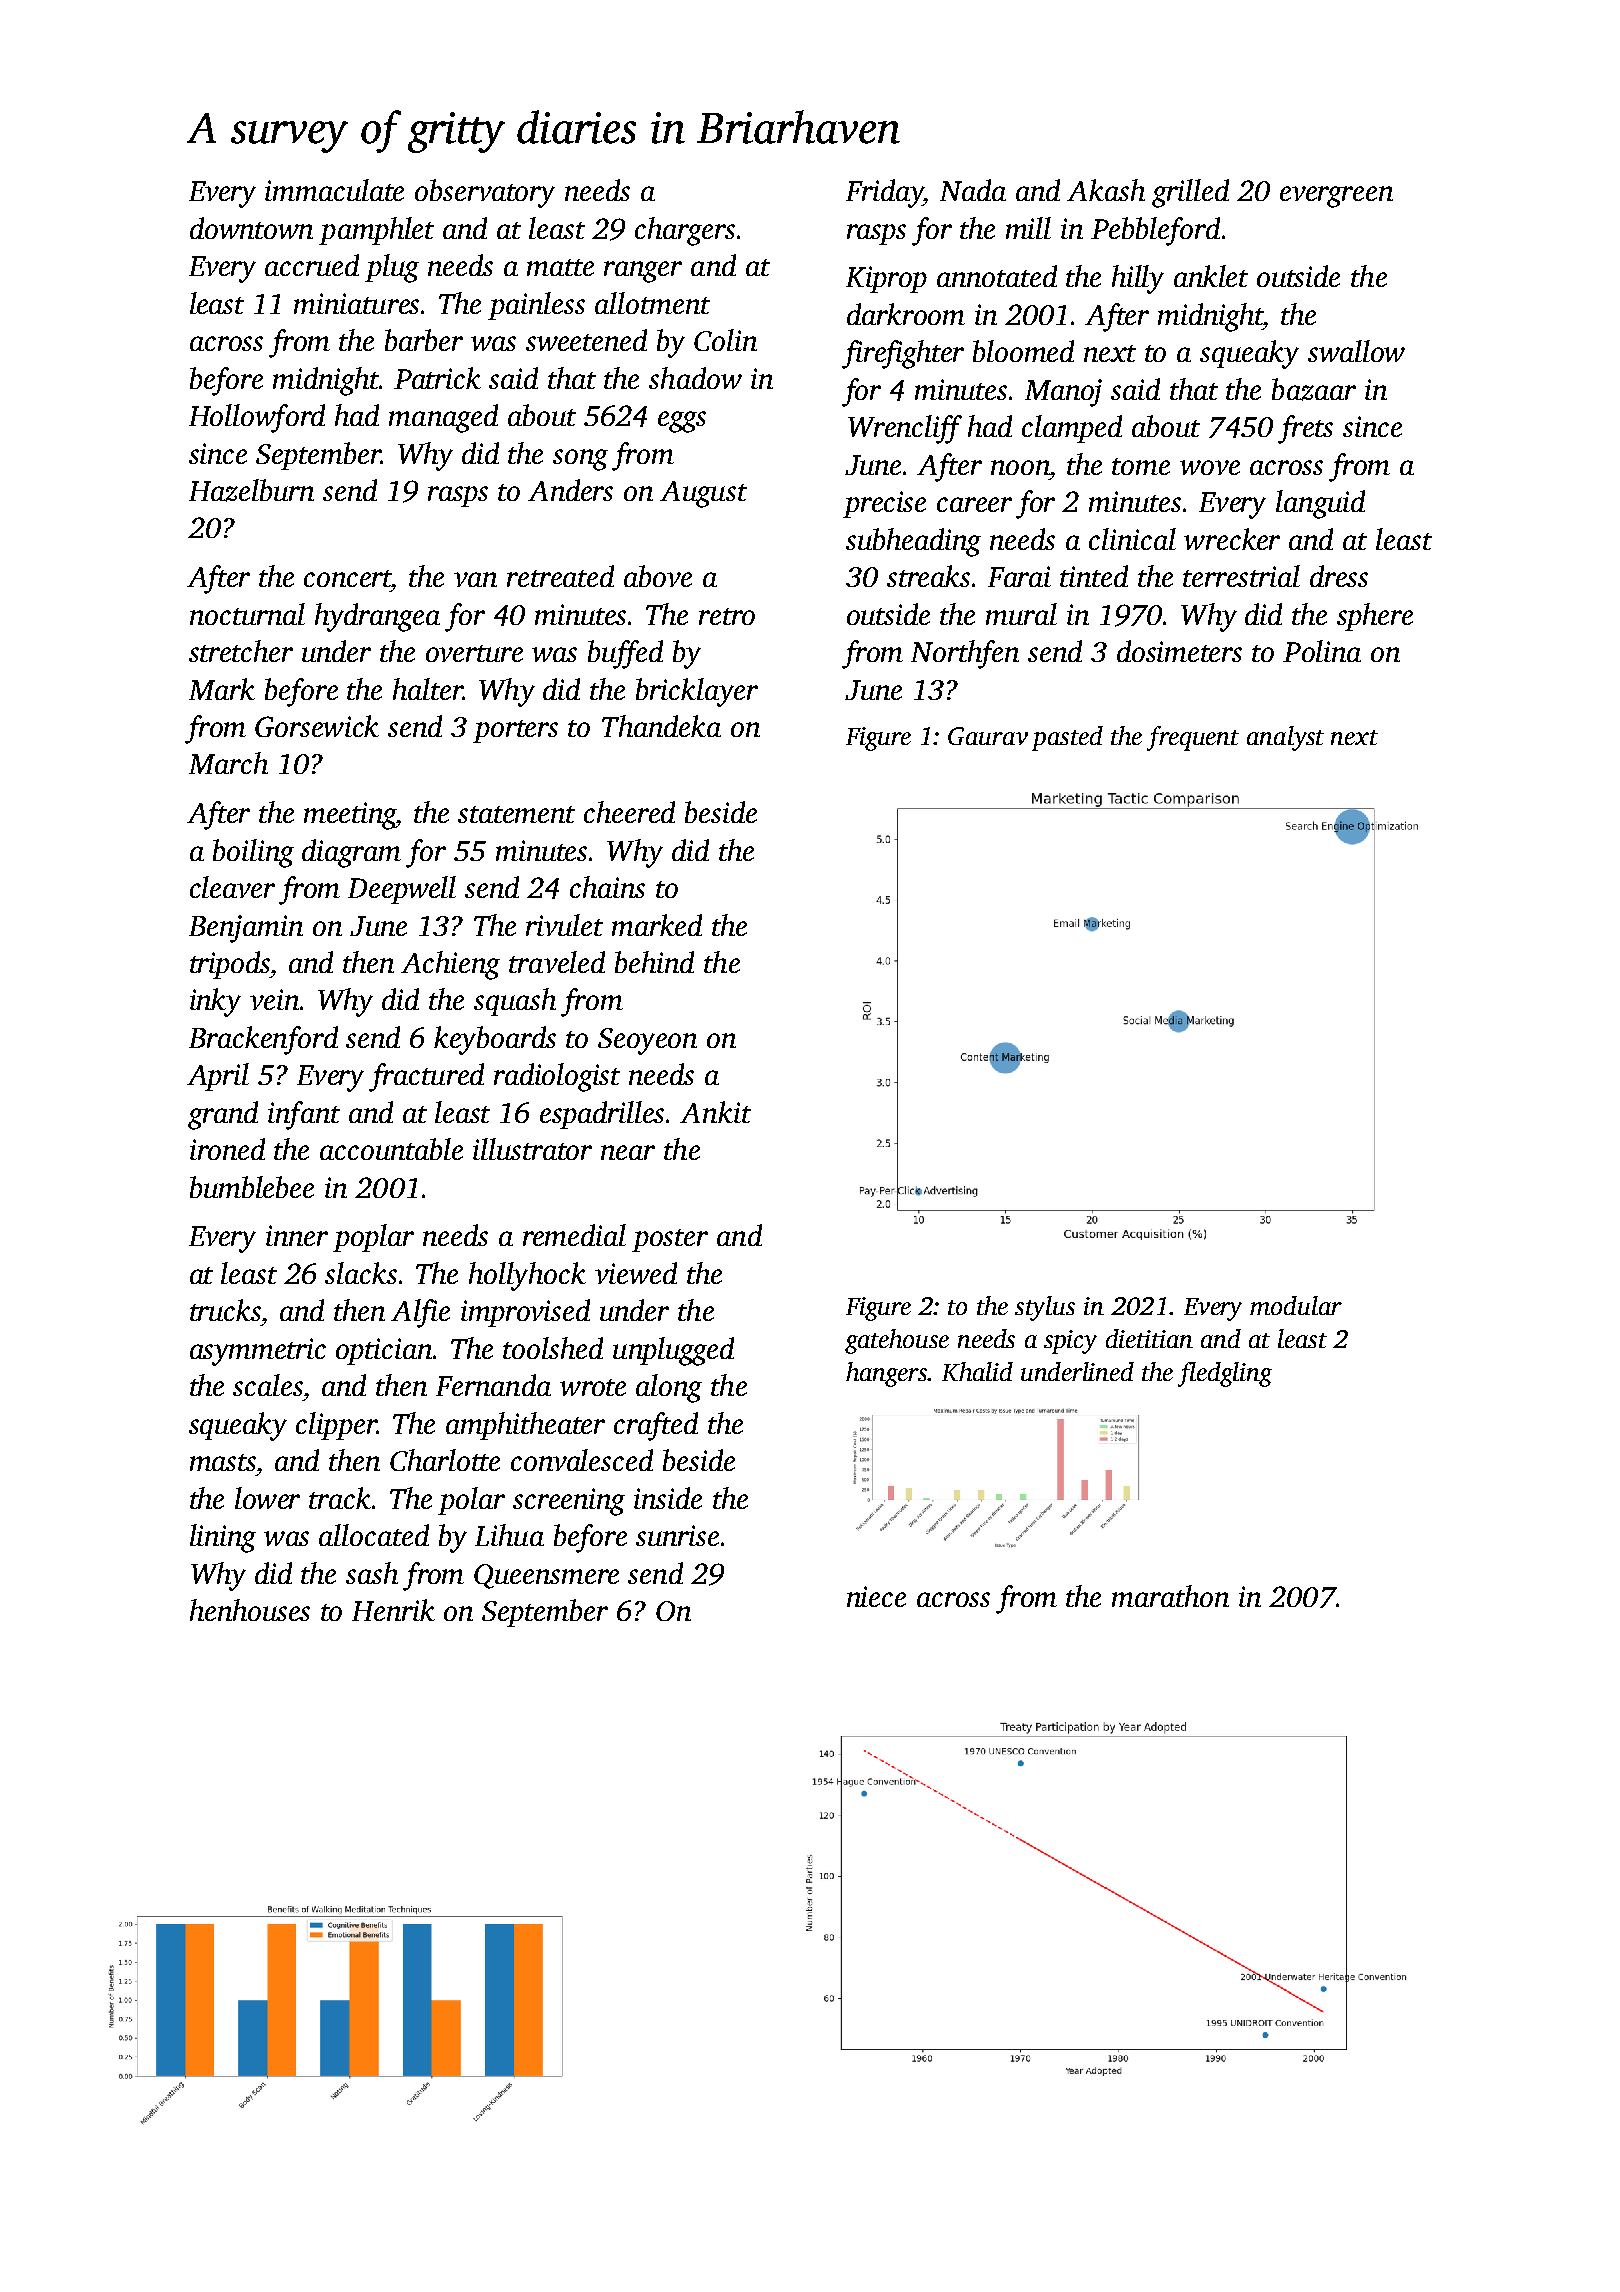 This document has height=2292, width=1620. What do you see at coordinates (393, 1610) in the document?
I see `Henrik` at bounding box center [393, 1610].
